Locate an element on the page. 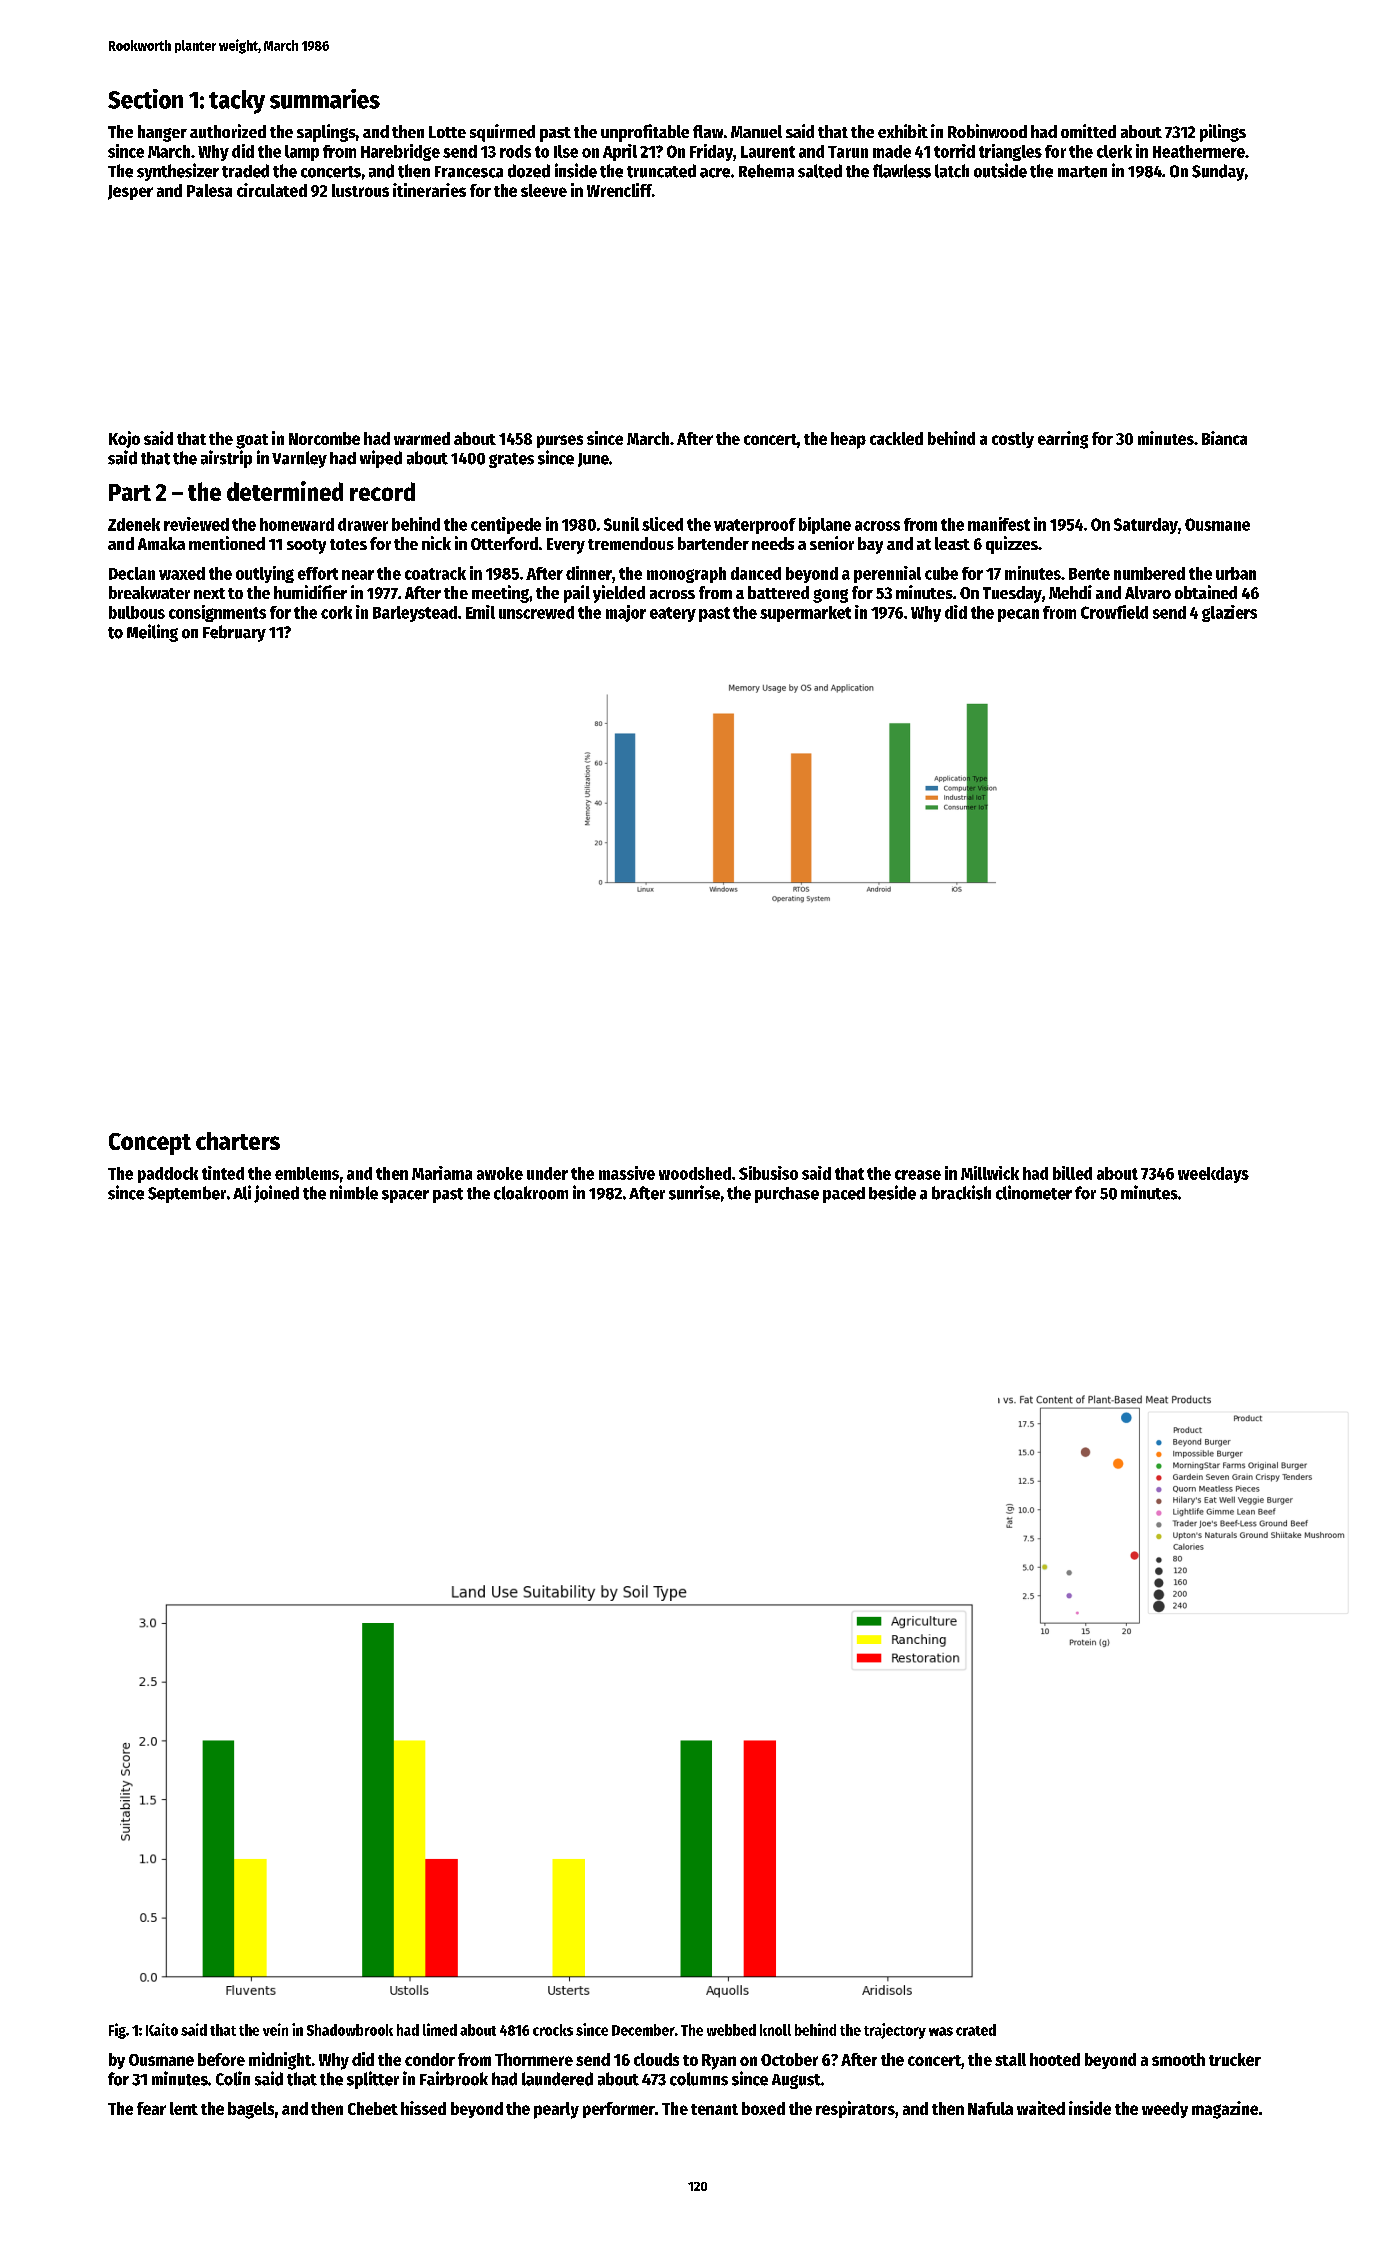 This image has width=1376, height=2267. salted is located at coordinates (820, 171).
